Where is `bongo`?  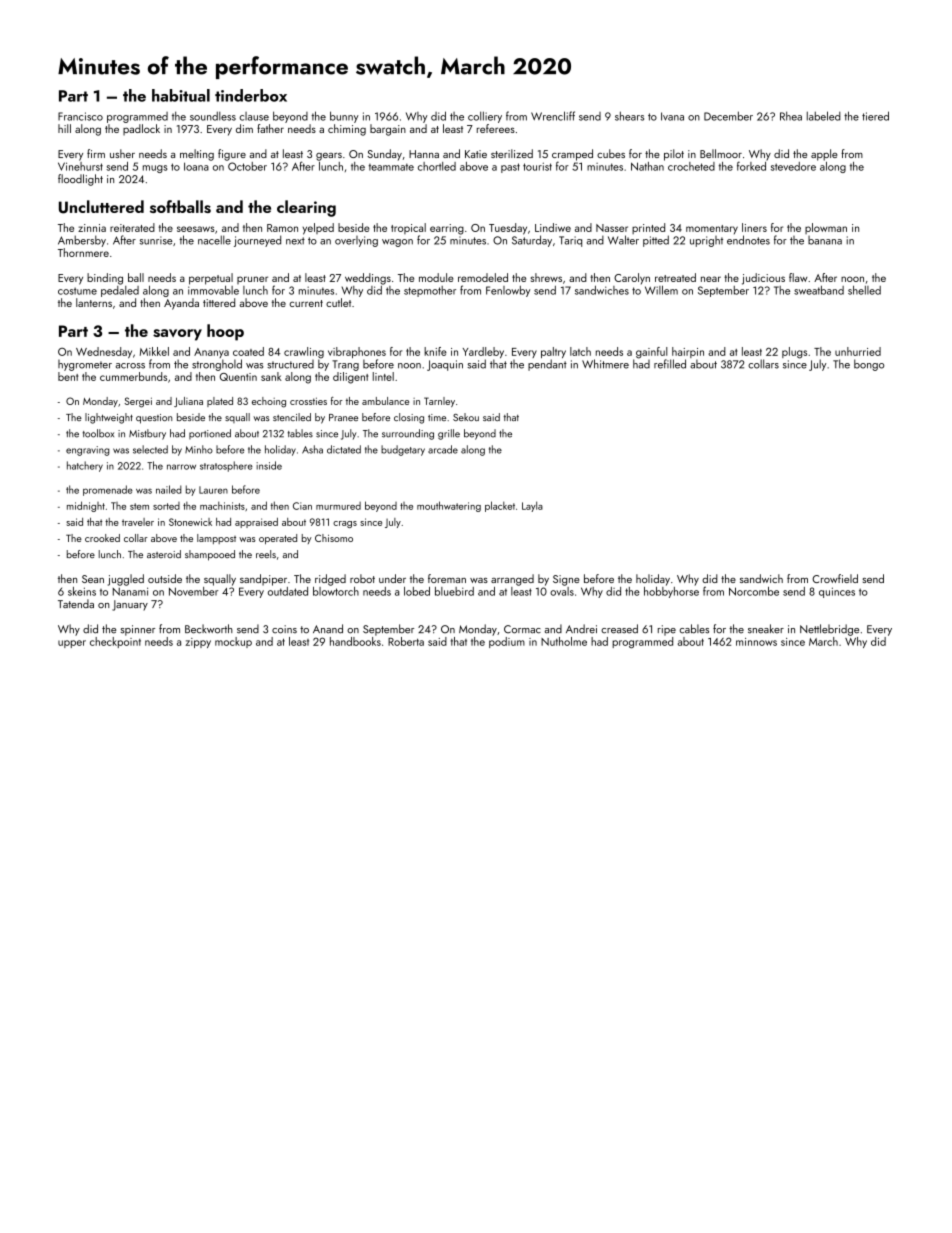 bongo is located at coordinates (869, 365).
